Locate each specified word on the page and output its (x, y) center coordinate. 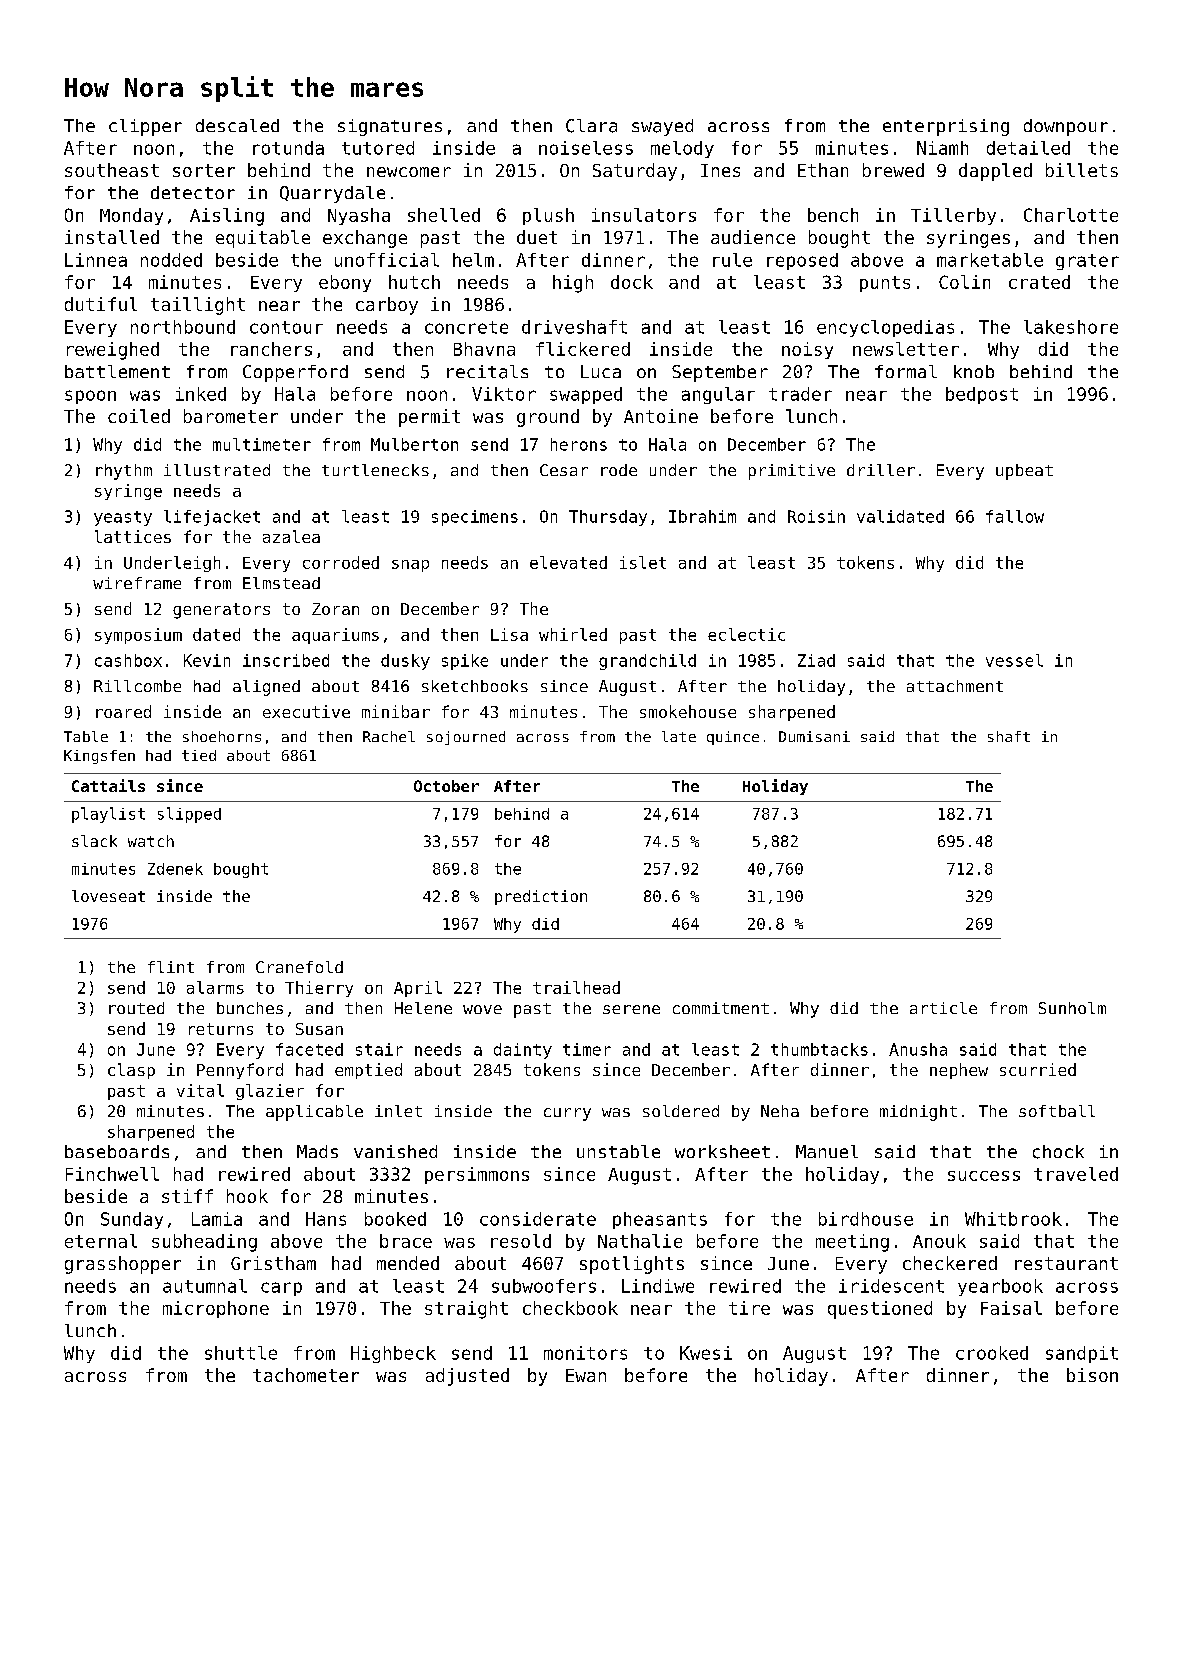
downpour (1066, 127)
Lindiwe (658, 1286)
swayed (662, 127)
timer (587, 1049)
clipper (145, 127)
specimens (475, 518)
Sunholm (1072, 1008)
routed (136, 1008)
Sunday (132, 1220)
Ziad (816, 660)
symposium (138, 636)
